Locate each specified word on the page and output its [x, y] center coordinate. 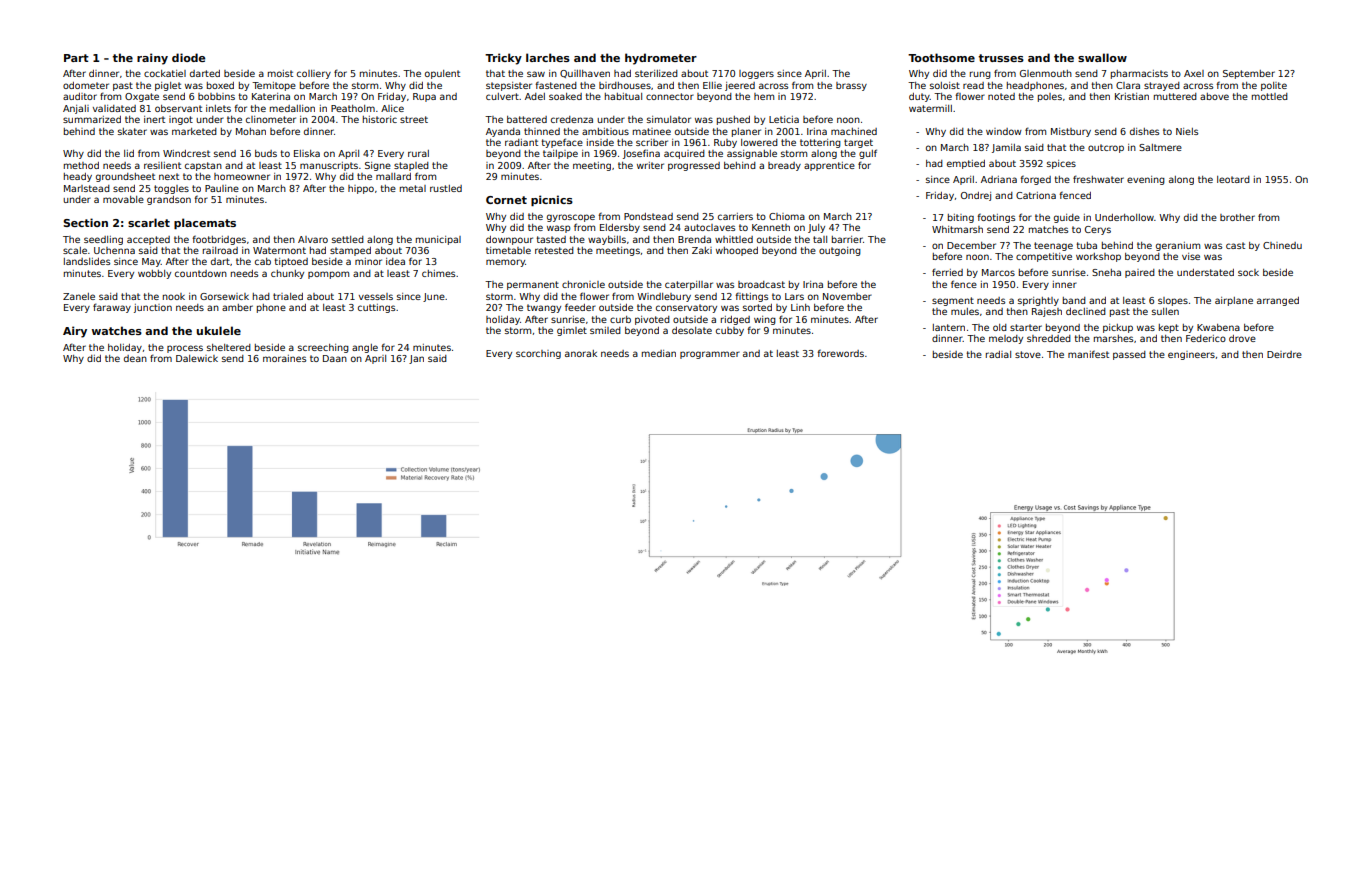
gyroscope [571, 218]
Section [85, 222]
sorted [757, 307]
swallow [1102, 57]
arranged [1278, 301]
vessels [376, 296]
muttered [1175, 96]
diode [188, 57]
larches [548, 57]
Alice [392, 108]
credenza [572, 119]
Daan [335, 358]
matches [1048, 229]
